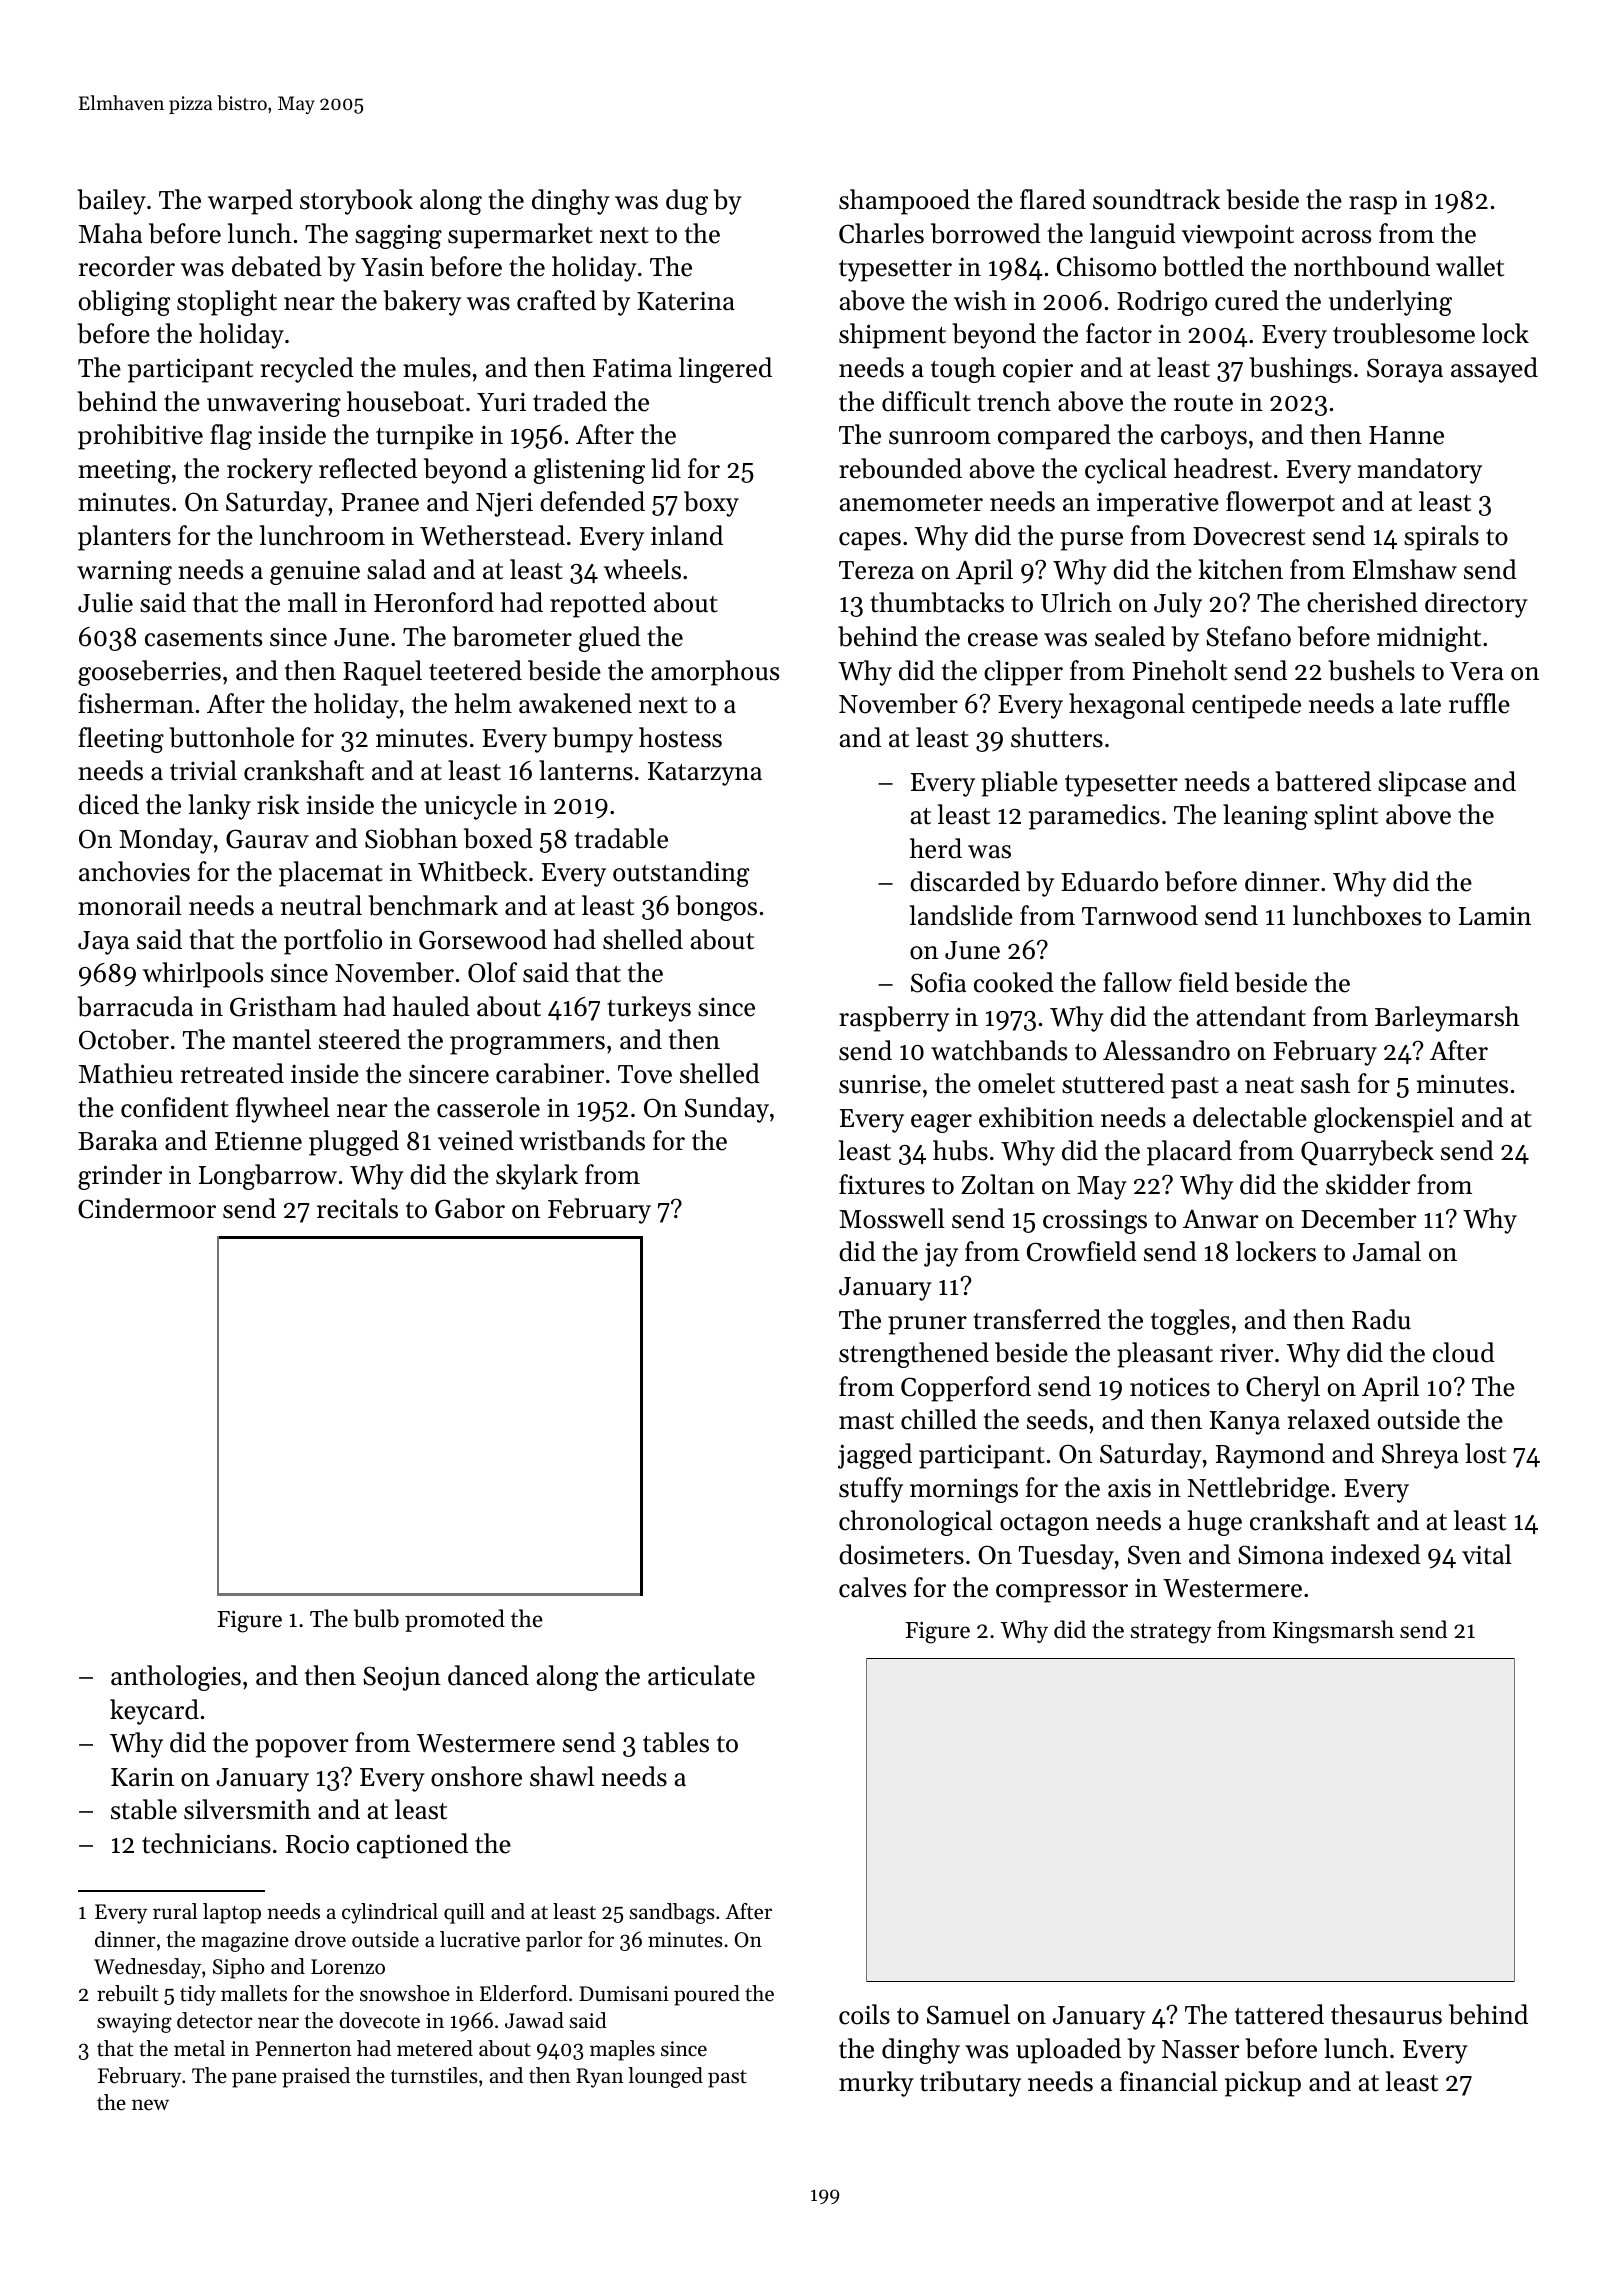 The image size is (1620, 2292). I want to click on keycard, so click(154, 1712).
